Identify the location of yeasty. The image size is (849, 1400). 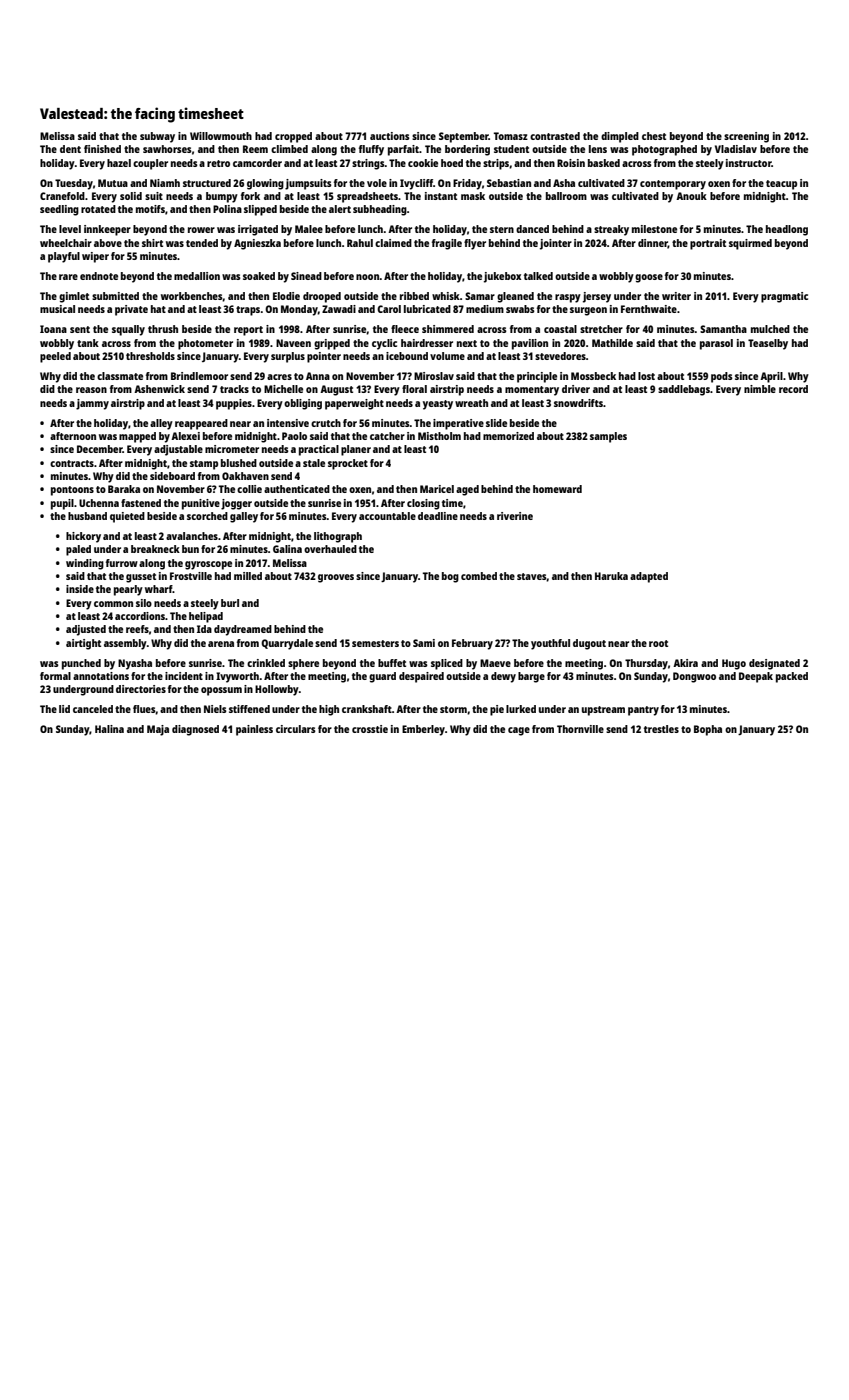
(438, 405).
